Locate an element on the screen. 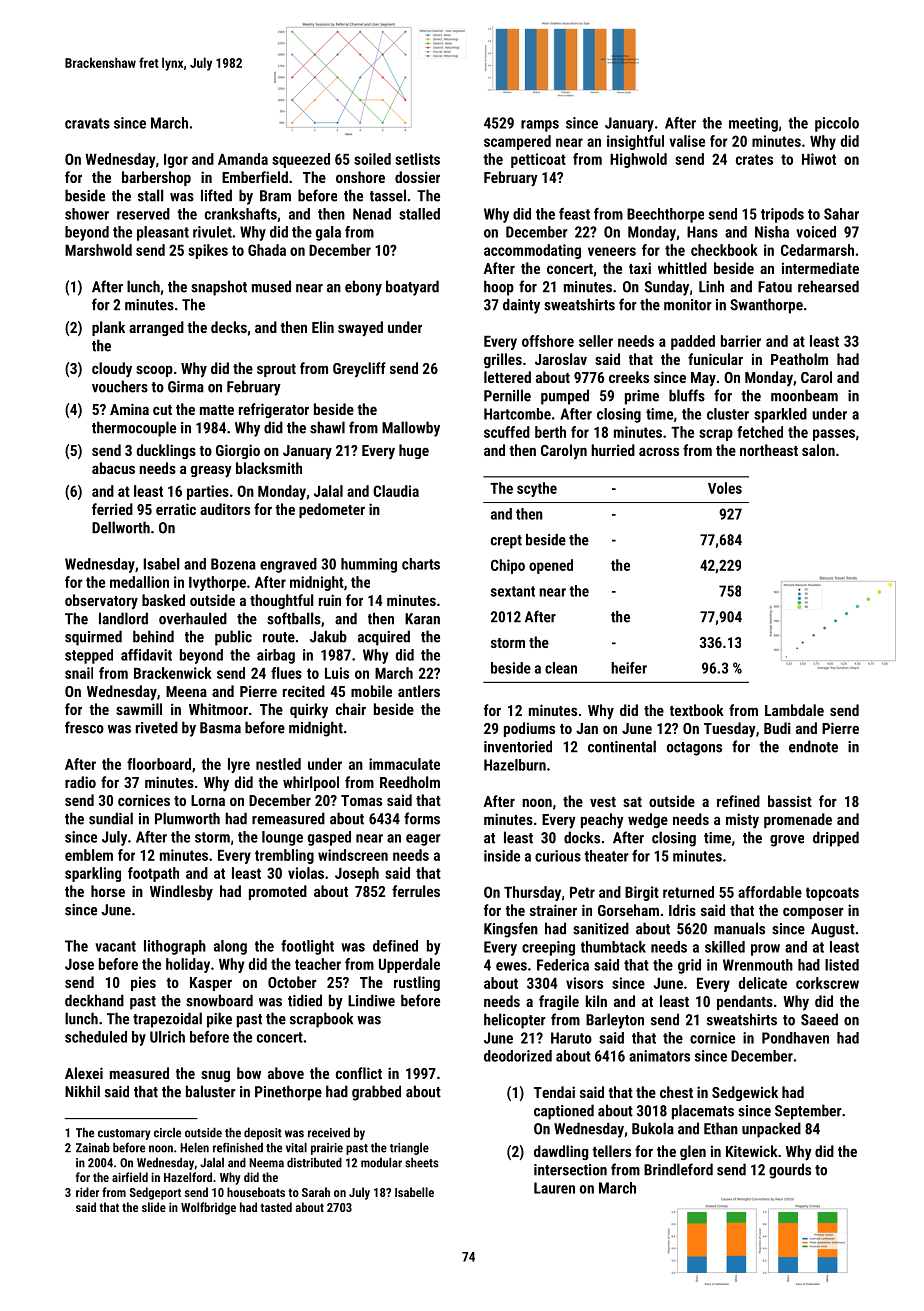  cloudy is located at coordinates (112, 370).
